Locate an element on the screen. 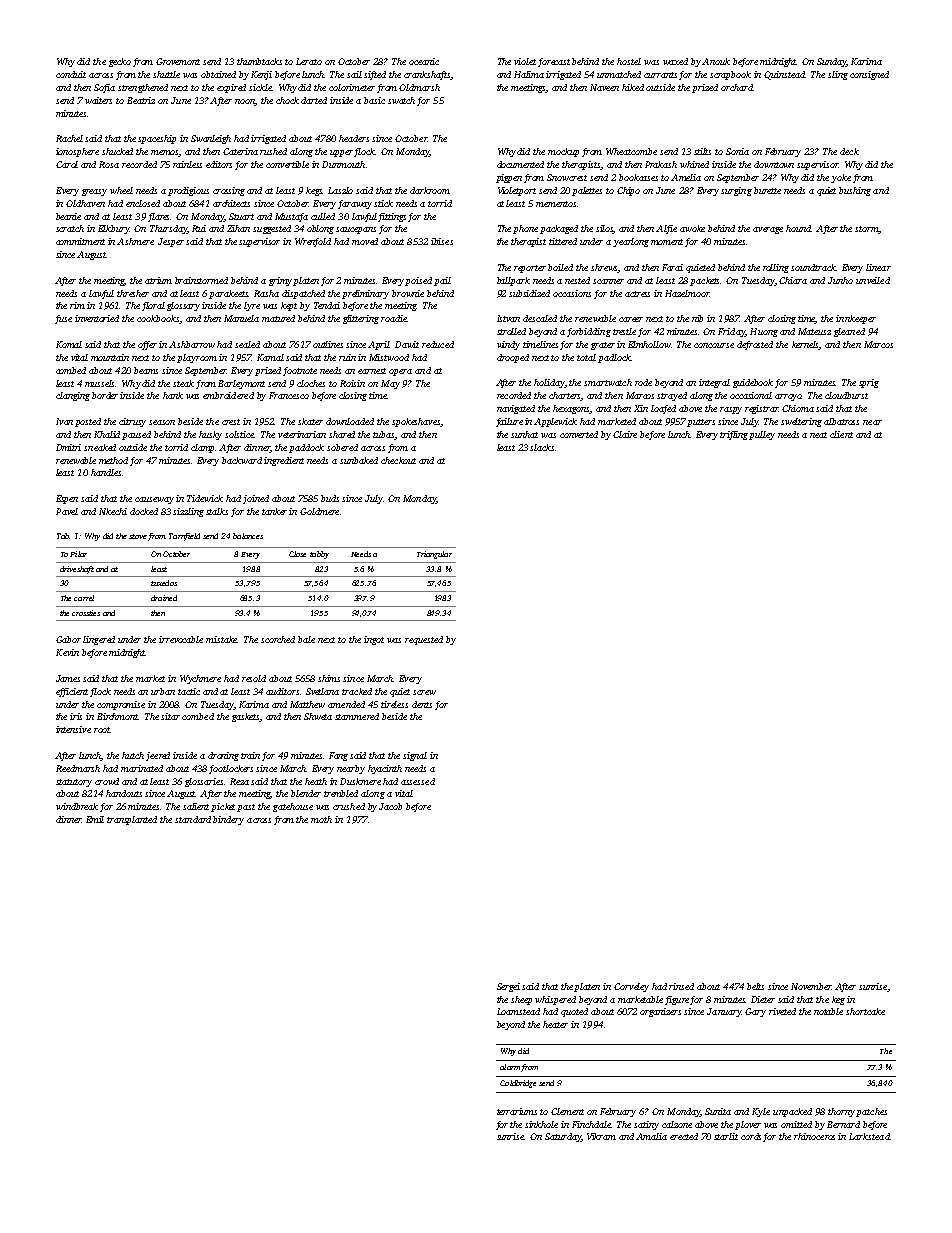  alarm is located at coordinates (510, 1067).
